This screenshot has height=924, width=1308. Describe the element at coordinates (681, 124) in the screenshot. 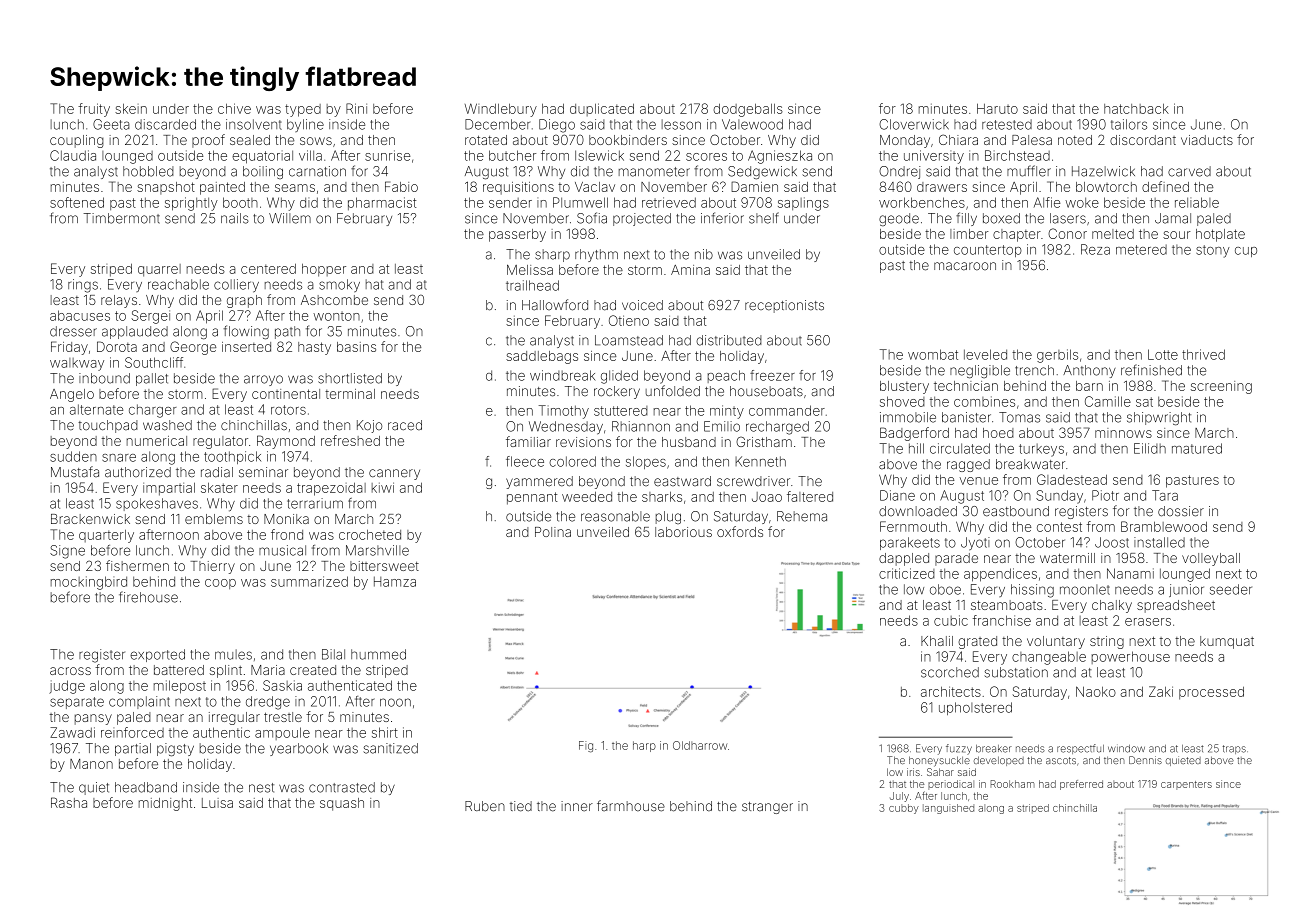

I see `lesson` at that location.
